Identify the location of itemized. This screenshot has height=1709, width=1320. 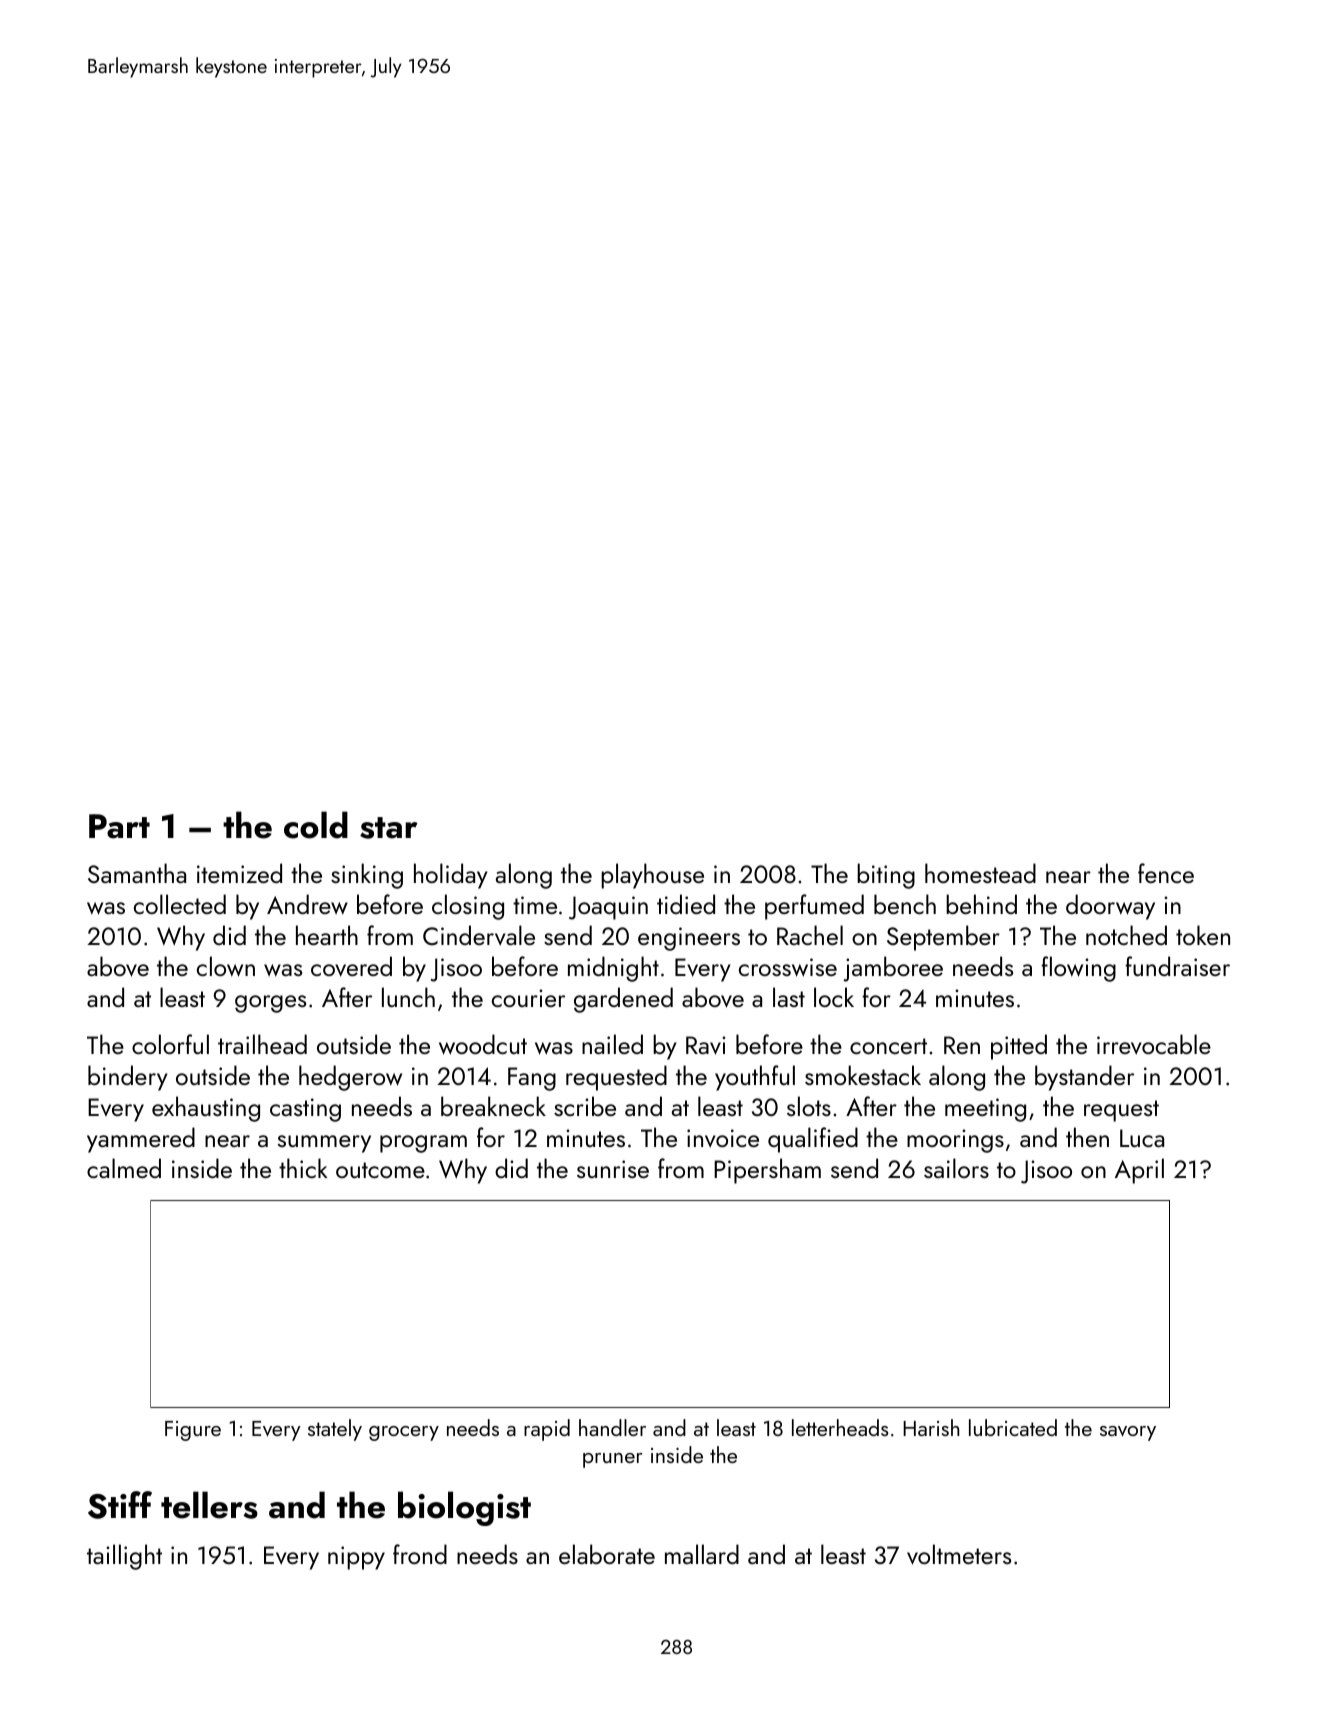
(239, 873).
